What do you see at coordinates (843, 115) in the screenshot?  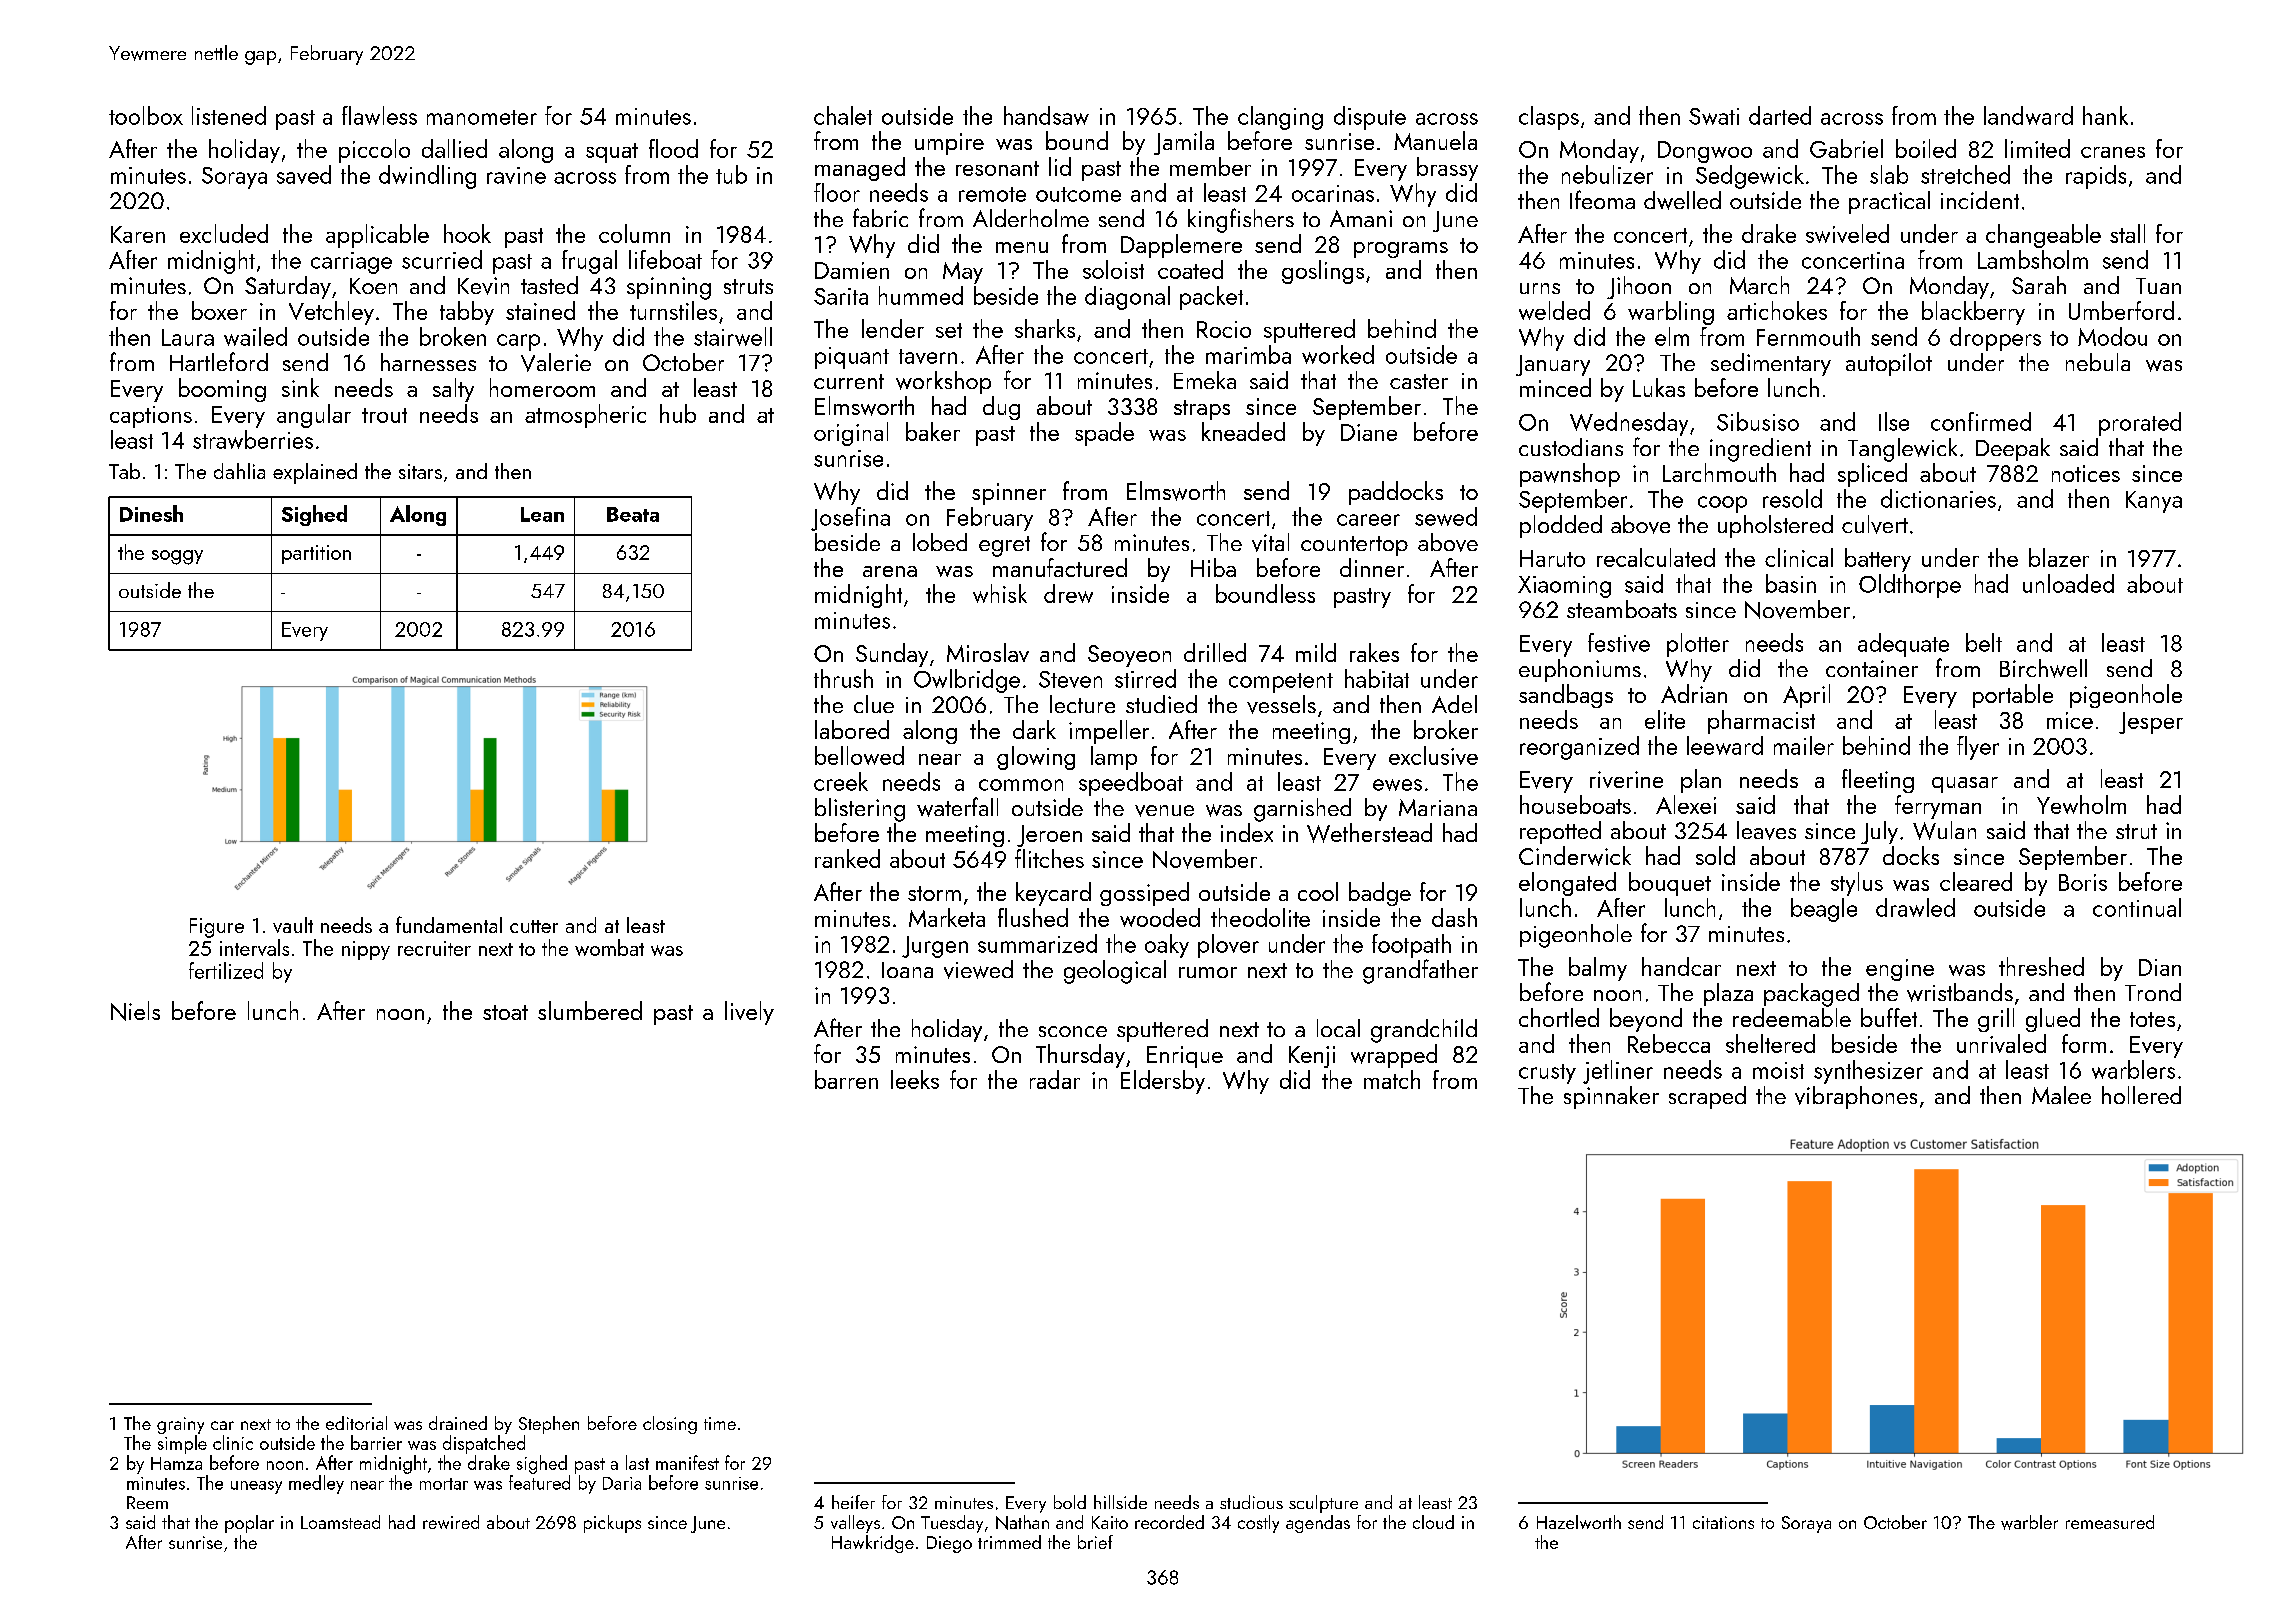 I see `chalet` at bounding box center [843, 115].
